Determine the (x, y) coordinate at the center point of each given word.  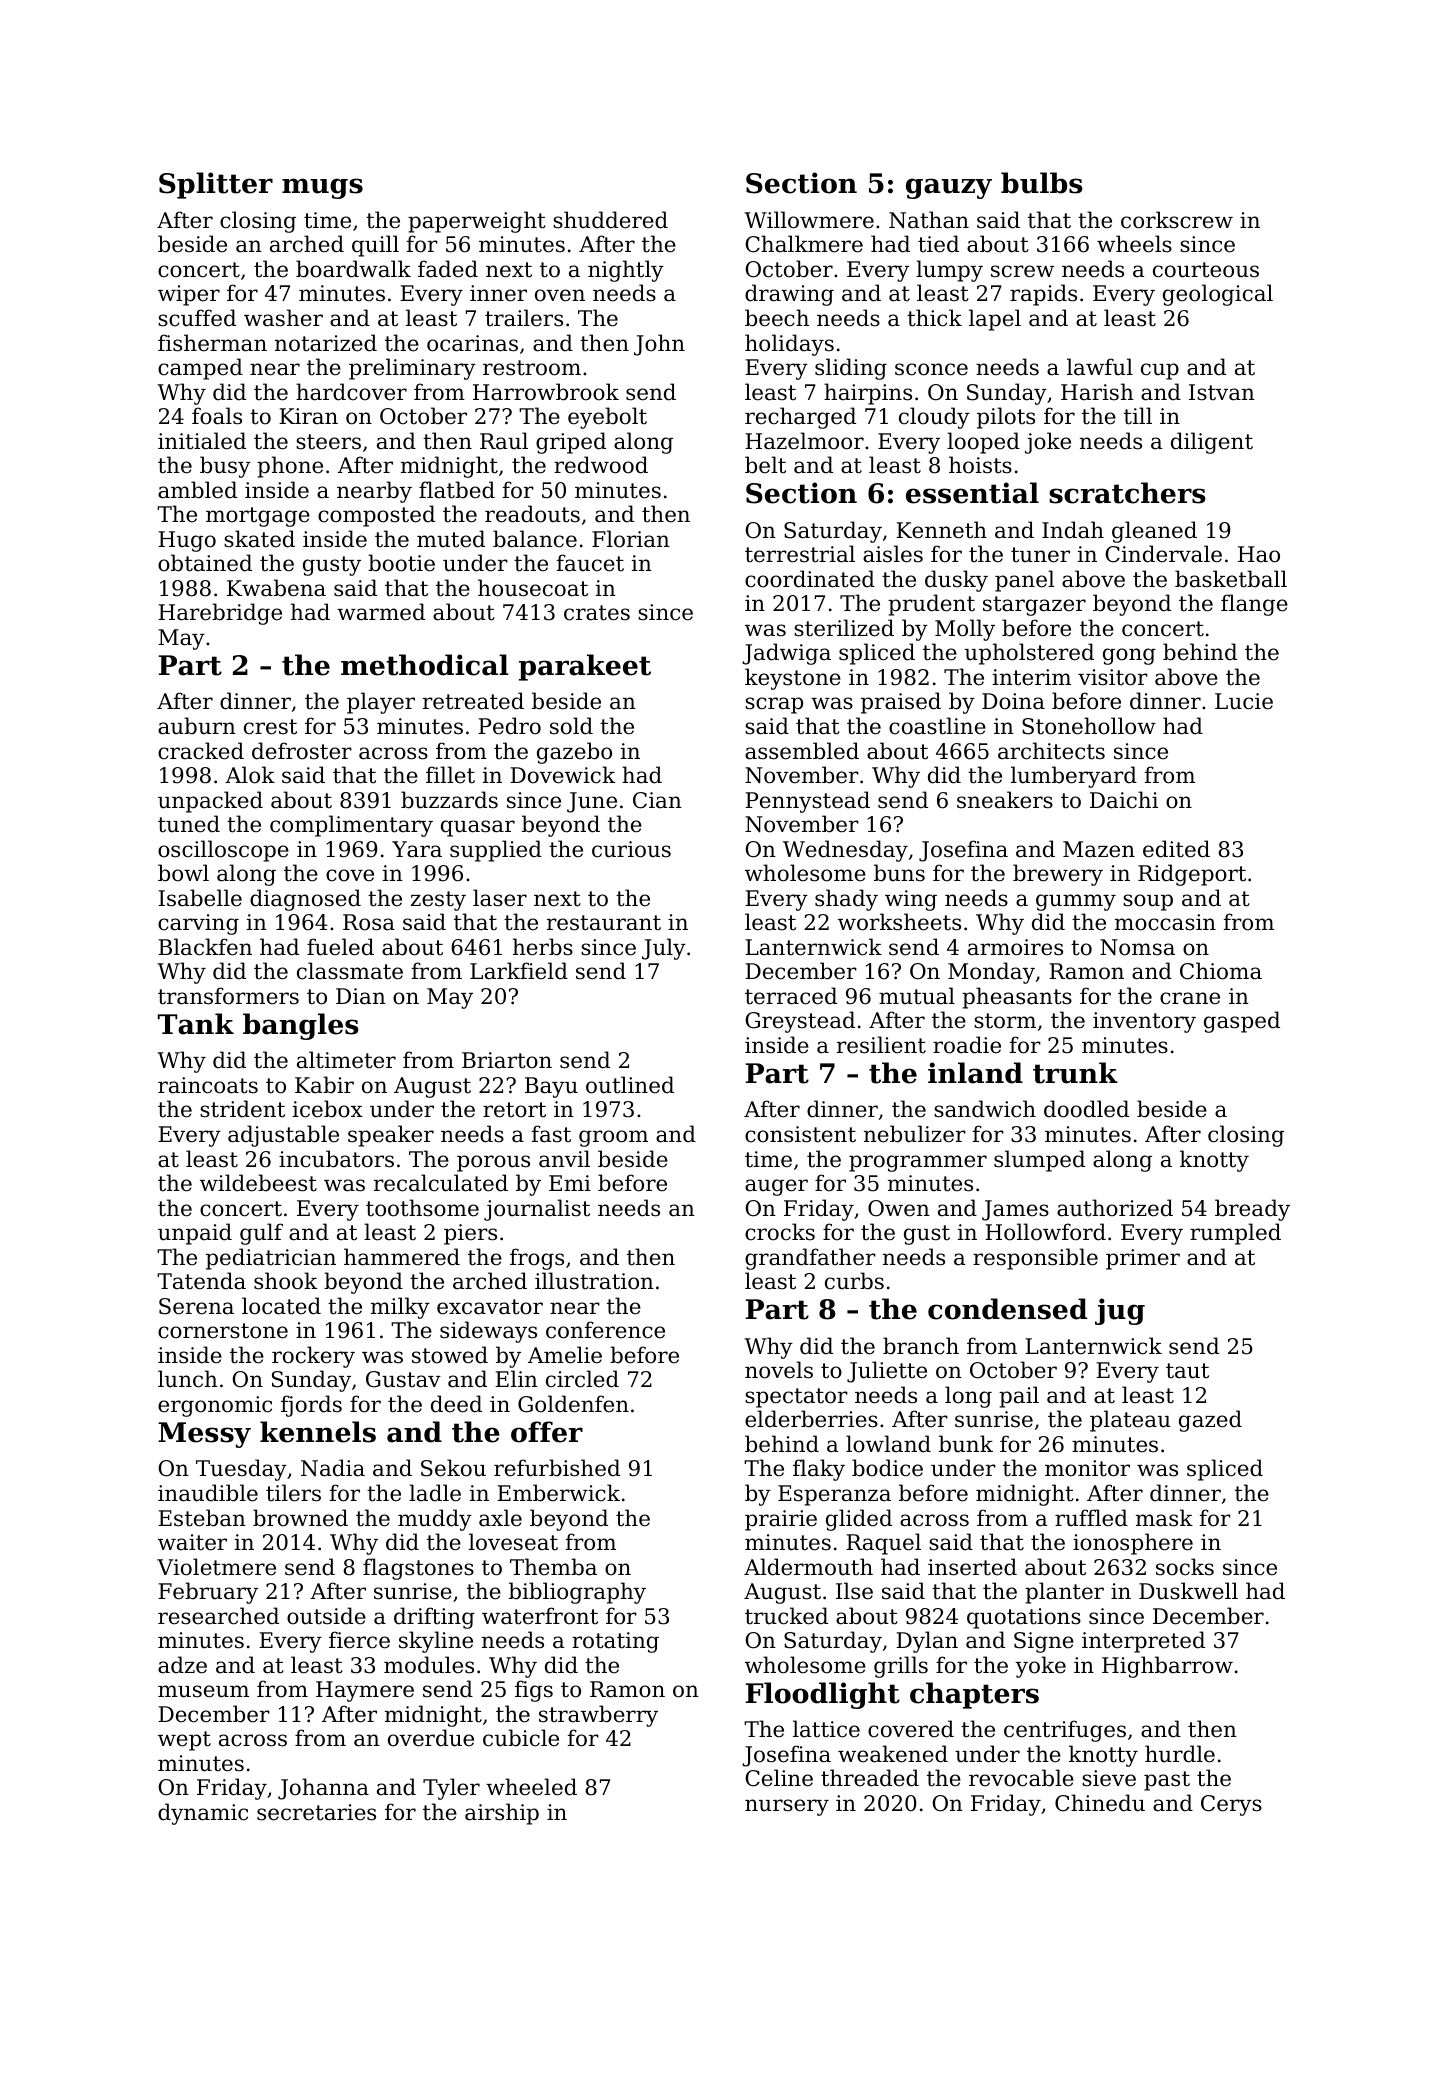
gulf (261, 1234)
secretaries (316, 1812)
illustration (594, 1281)
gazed (1210, 1421)
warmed (381, 612)
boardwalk (353, 269)
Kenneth (941, 530)
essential (972, 493)
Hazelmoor (804, 441)
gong (1129, 656)
